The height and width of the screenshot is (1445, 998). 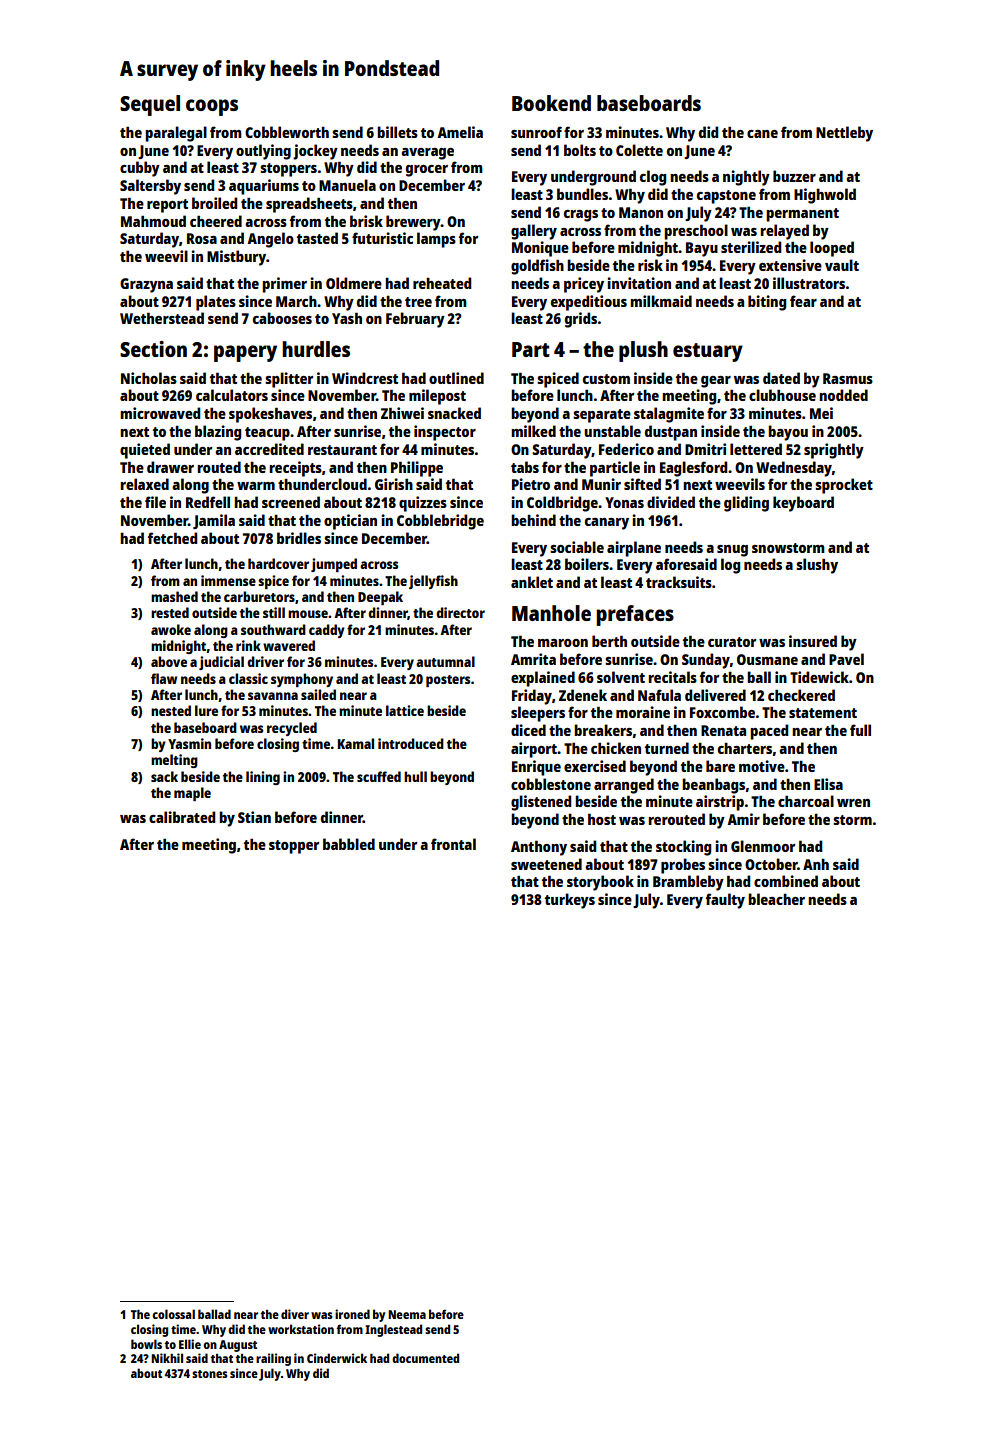 What do you see at coordinates (150, 105) in the screenshot?
I see `Sequel` at bounding box center [150, 105].
